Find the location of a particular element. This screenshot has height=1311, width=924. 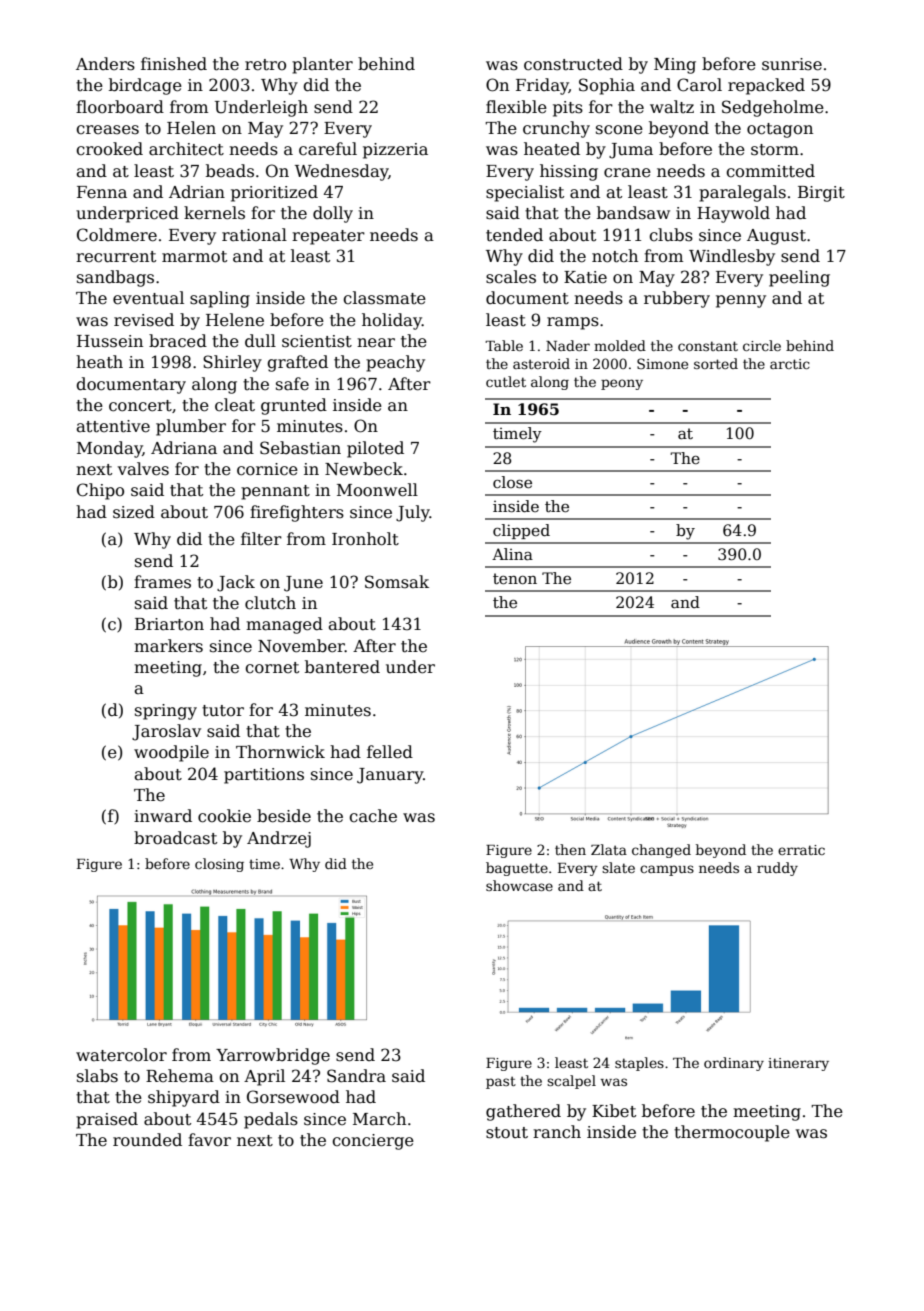

changed is located at coordinates (661, 851).
